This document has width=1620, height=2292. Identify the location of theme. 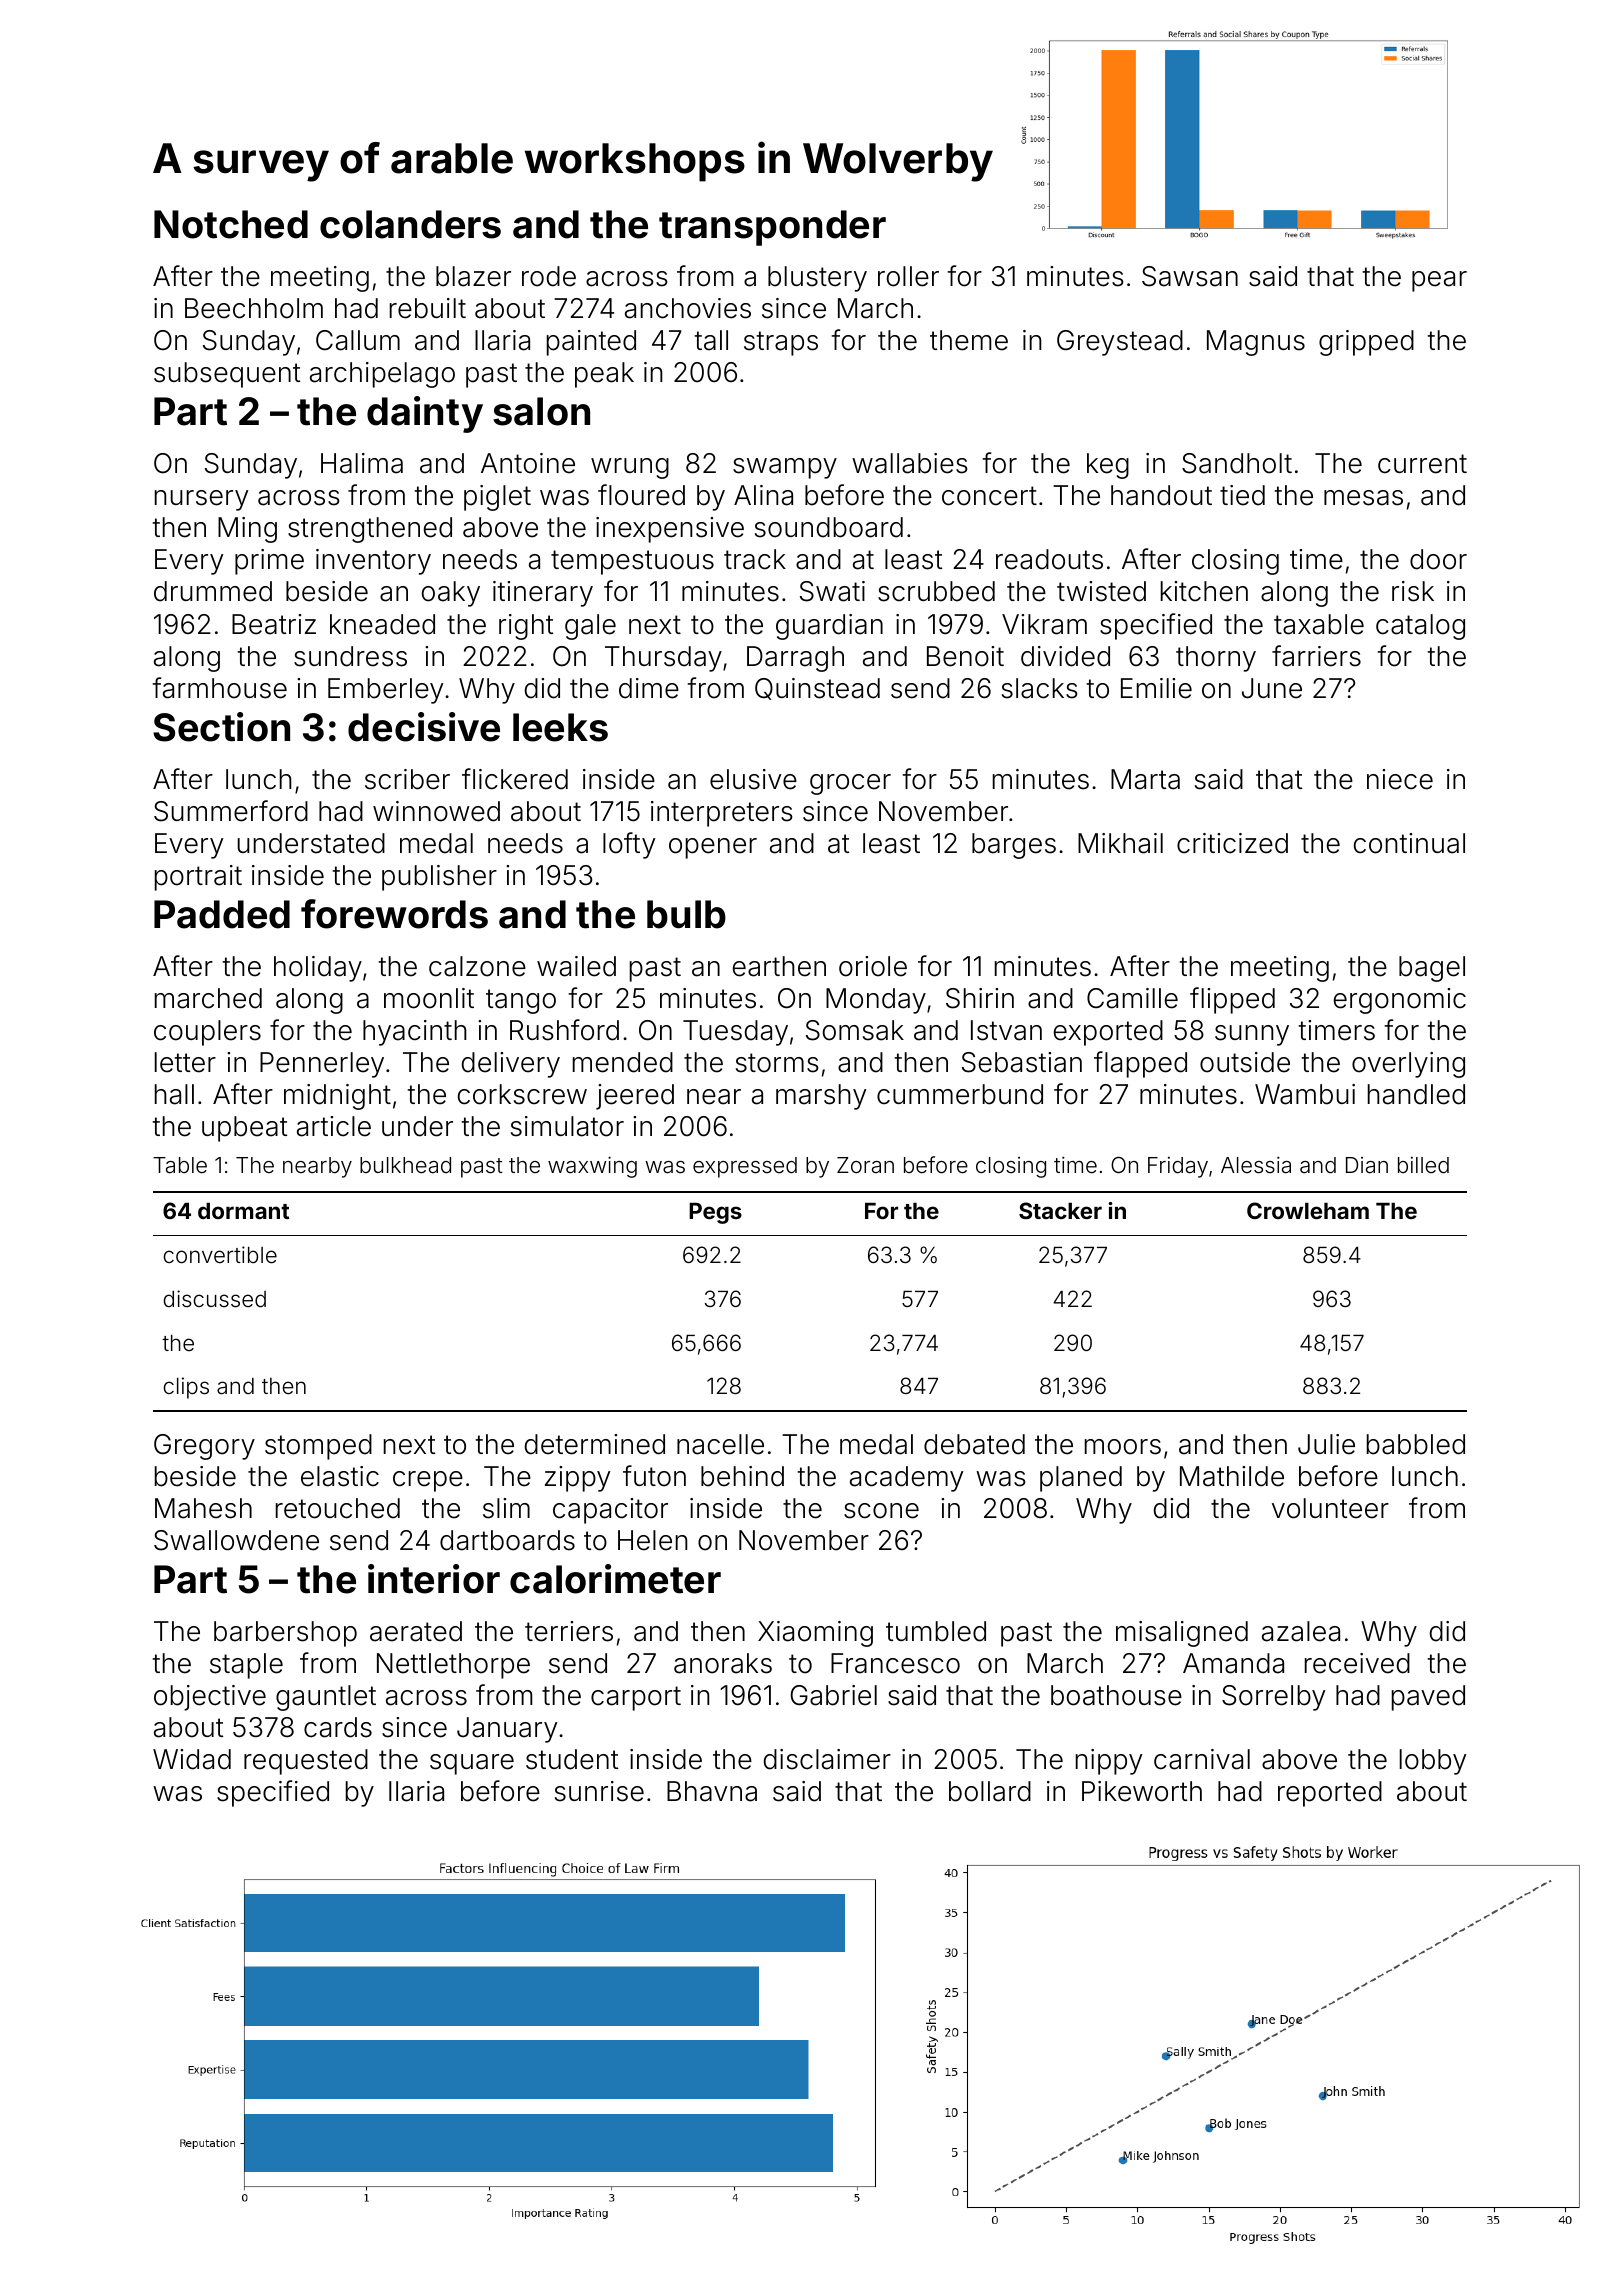
(969, 340).
